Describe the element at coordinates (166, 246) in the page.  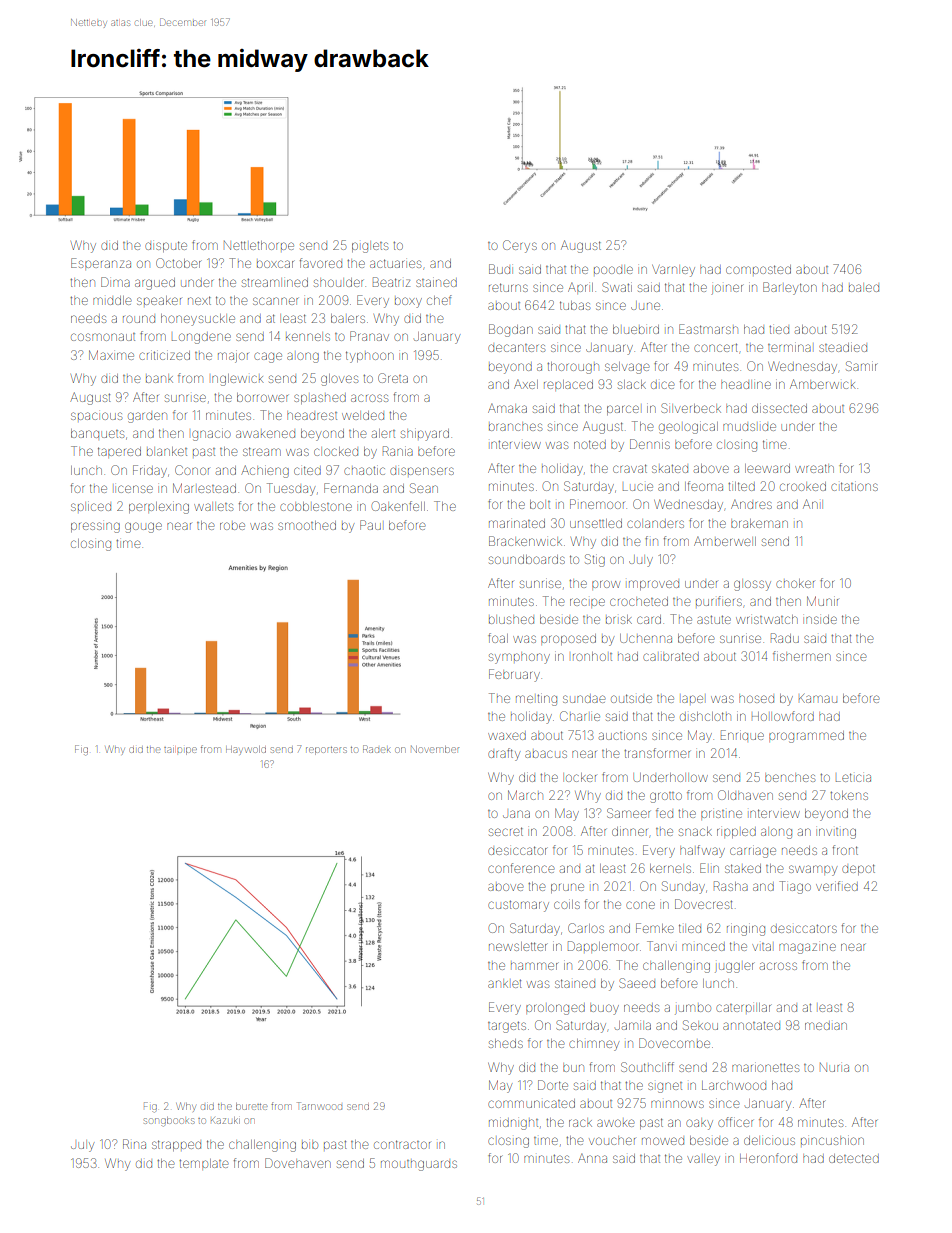
I see `dispute` at that location.
